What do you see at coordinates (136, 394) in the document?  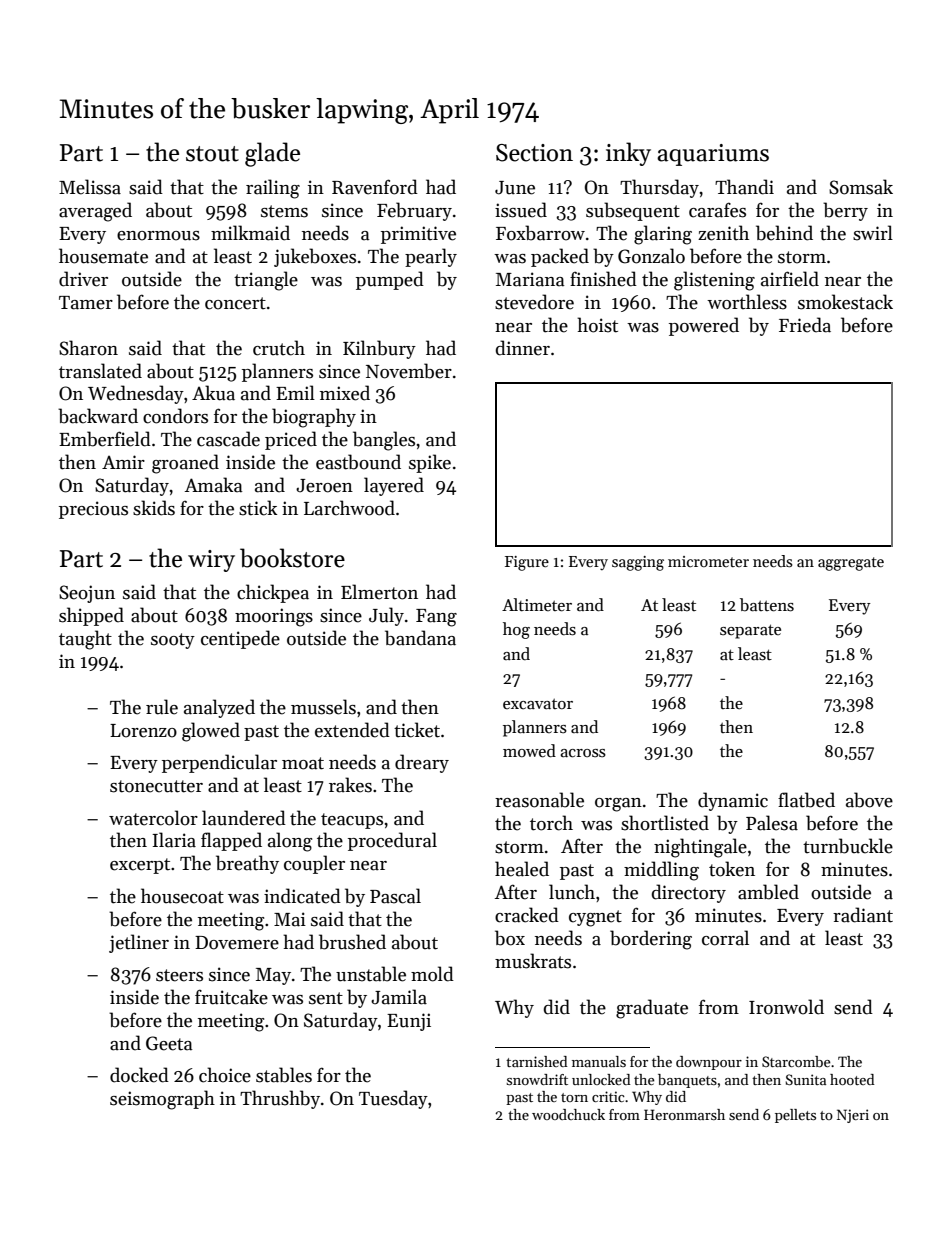 I see `Wednesday` at bounding box center [136, 394].
